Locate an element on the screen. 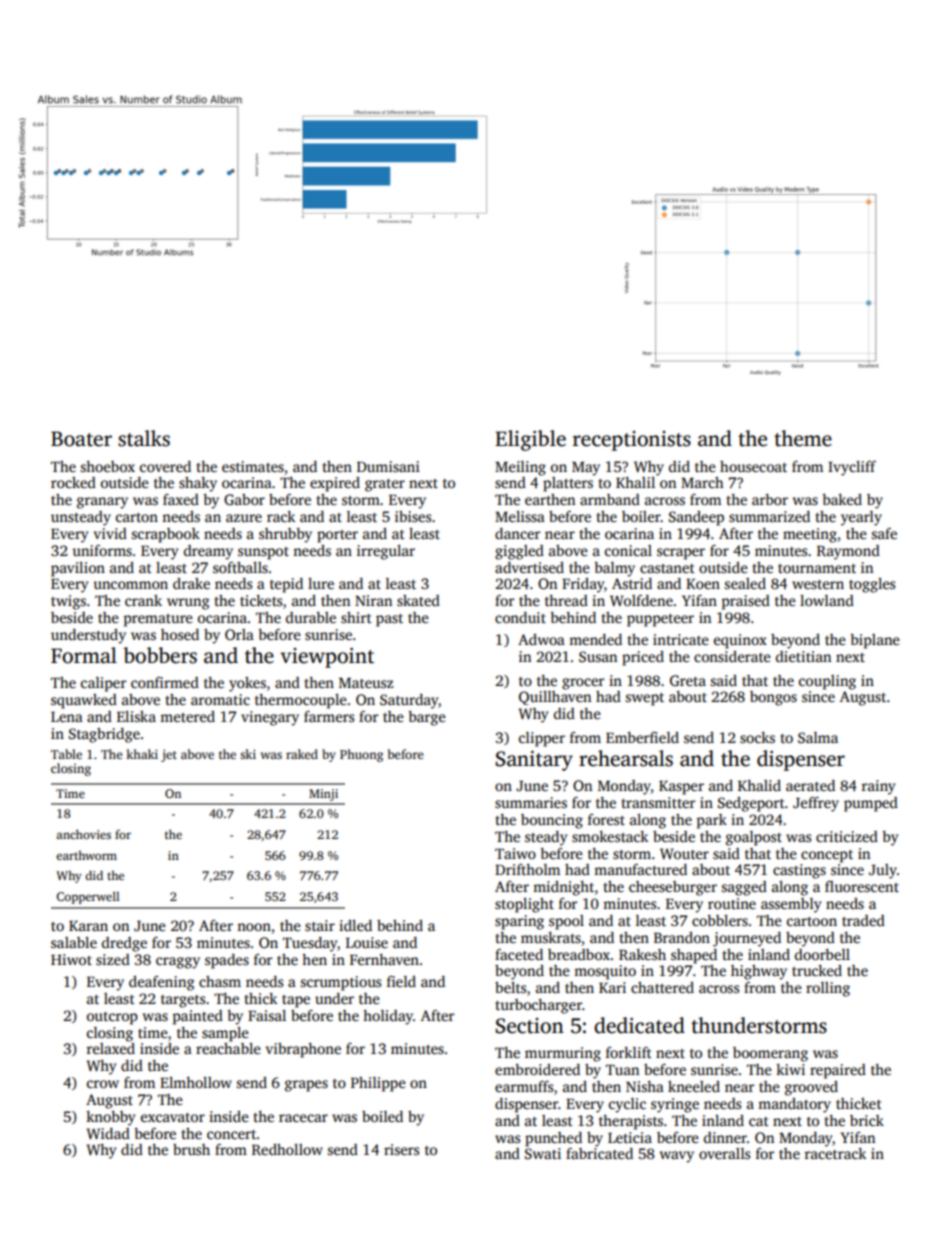  Hiwot is located at coordinates (71, 959).
